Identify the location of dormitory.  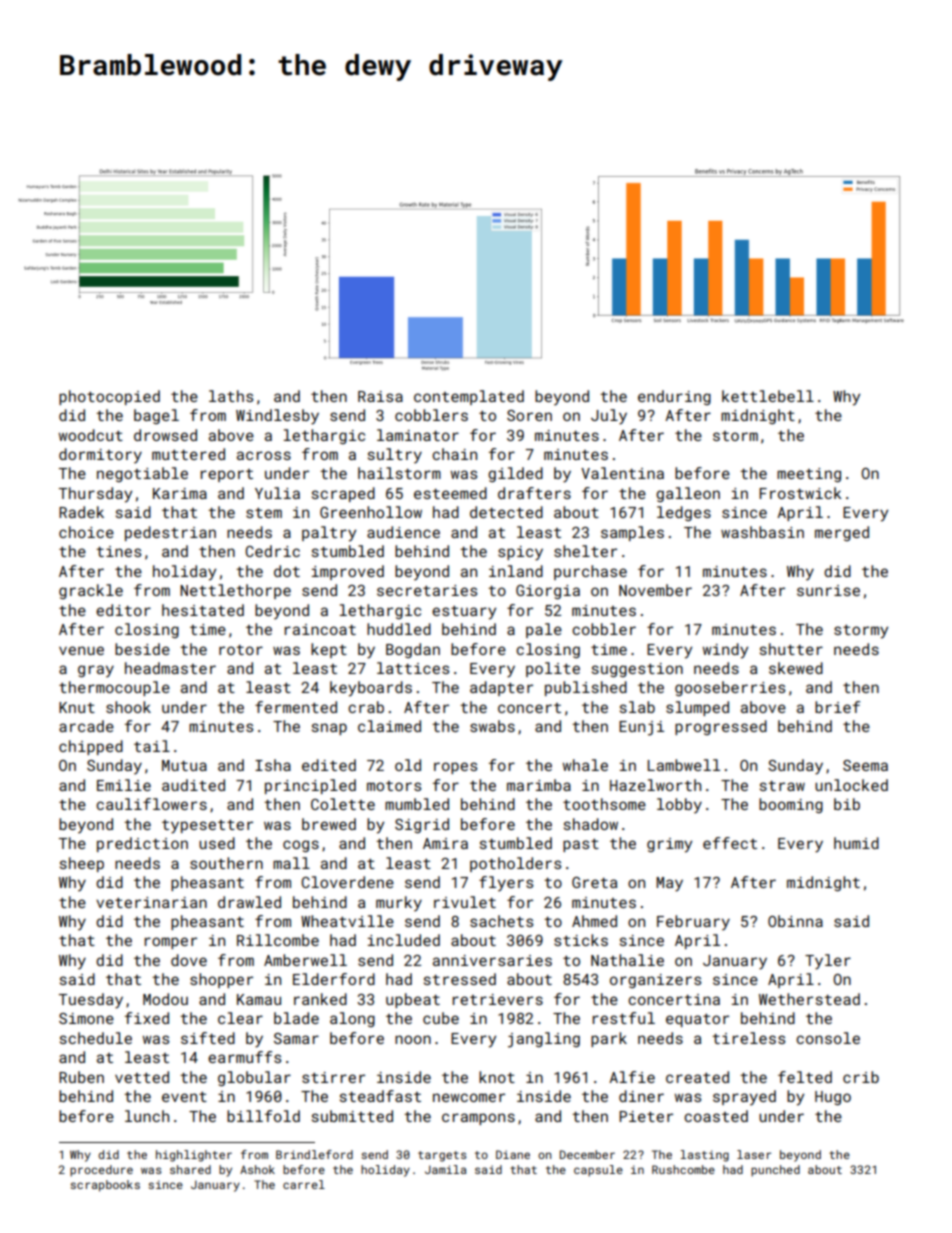
(100, 456).
